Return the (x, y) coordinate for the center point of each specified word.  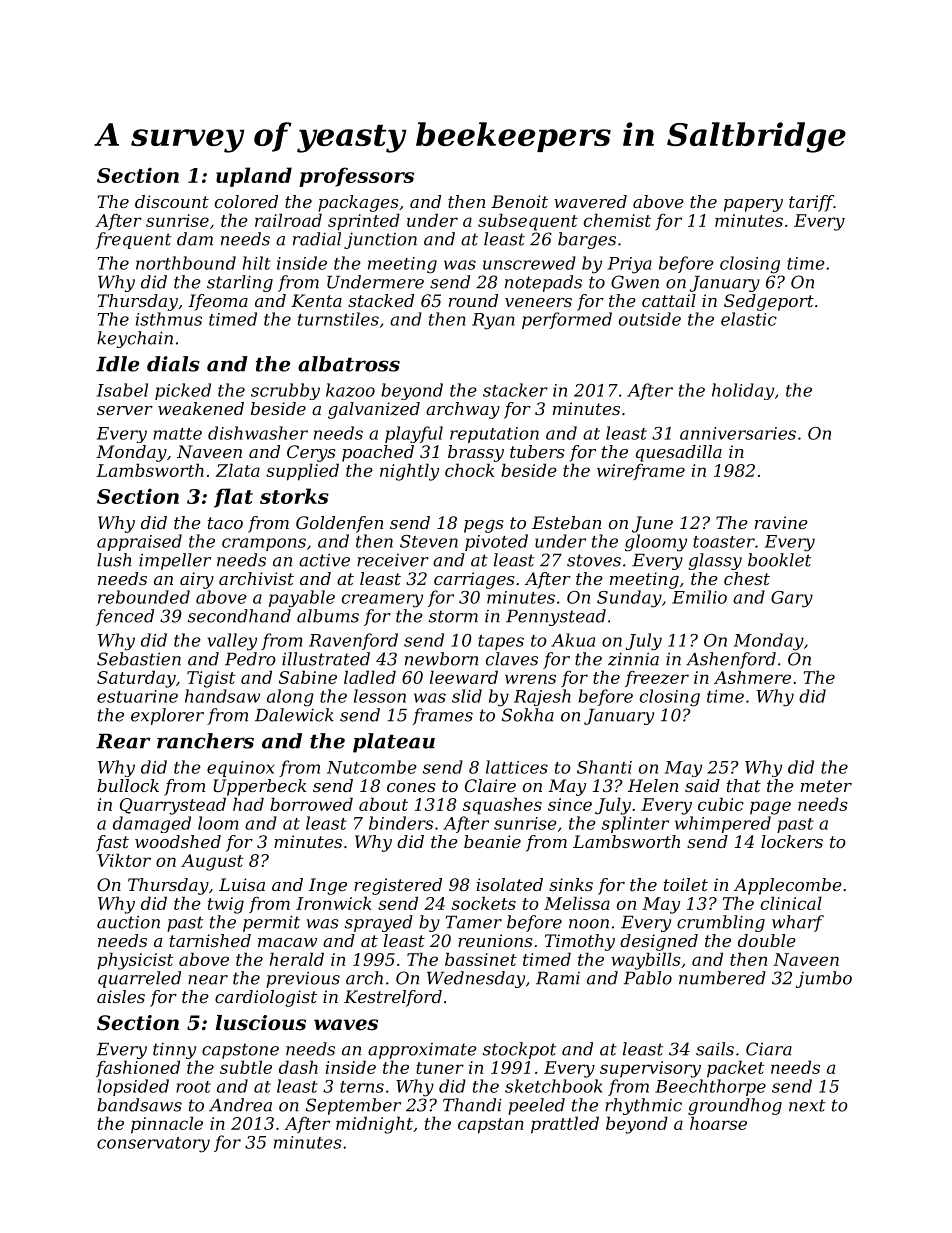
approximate (422, 1051)
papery (753, 205)
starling (240, 283)
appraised (139, 542)
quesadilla (679, 453)
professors (356, 177)
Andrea (240, 1105)
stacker (515, 390)
